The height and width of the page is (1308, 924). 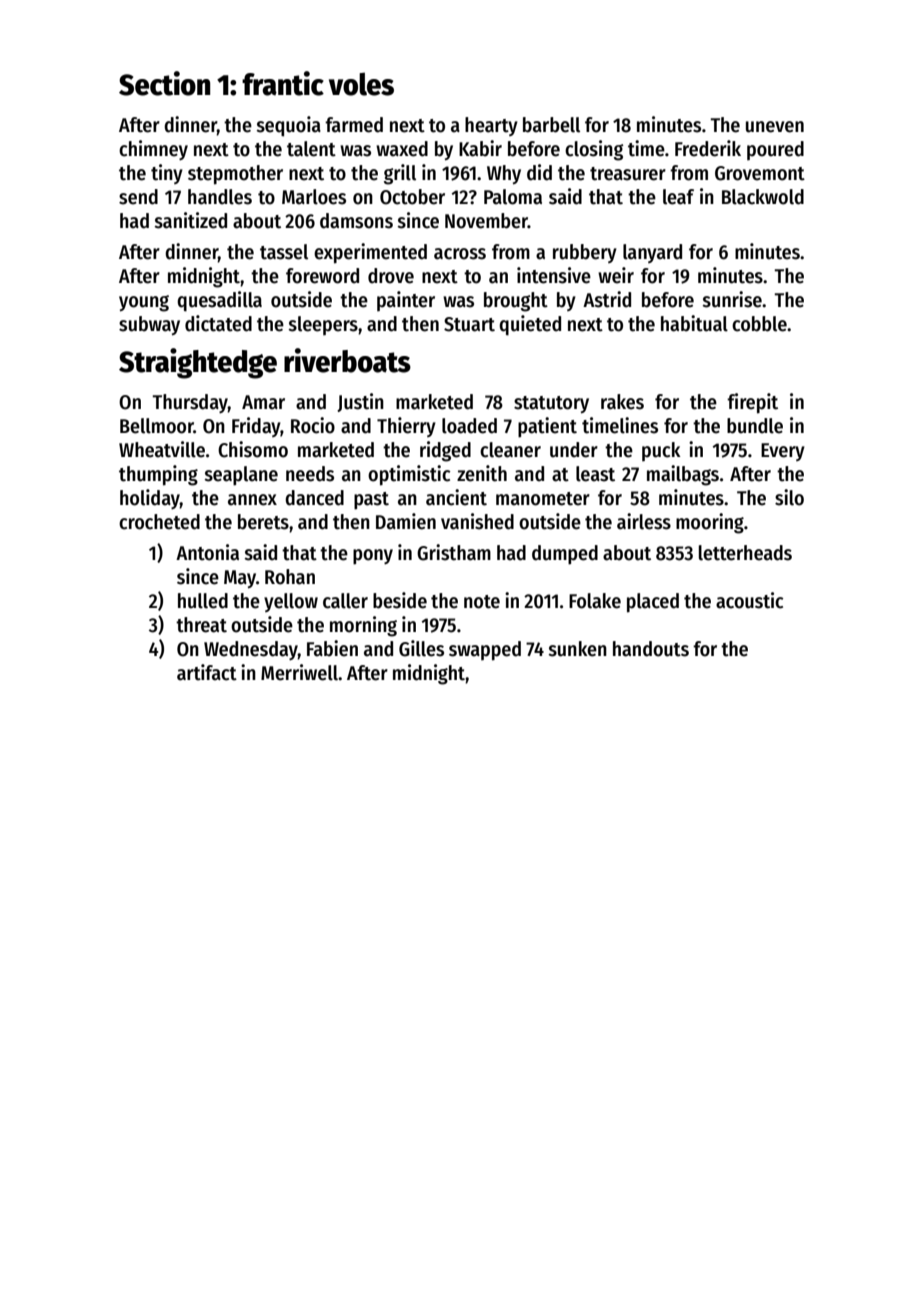 What do you see at coordinates (694, 323) in the page?
I see `habitual` at bounding box center [694, 323].
